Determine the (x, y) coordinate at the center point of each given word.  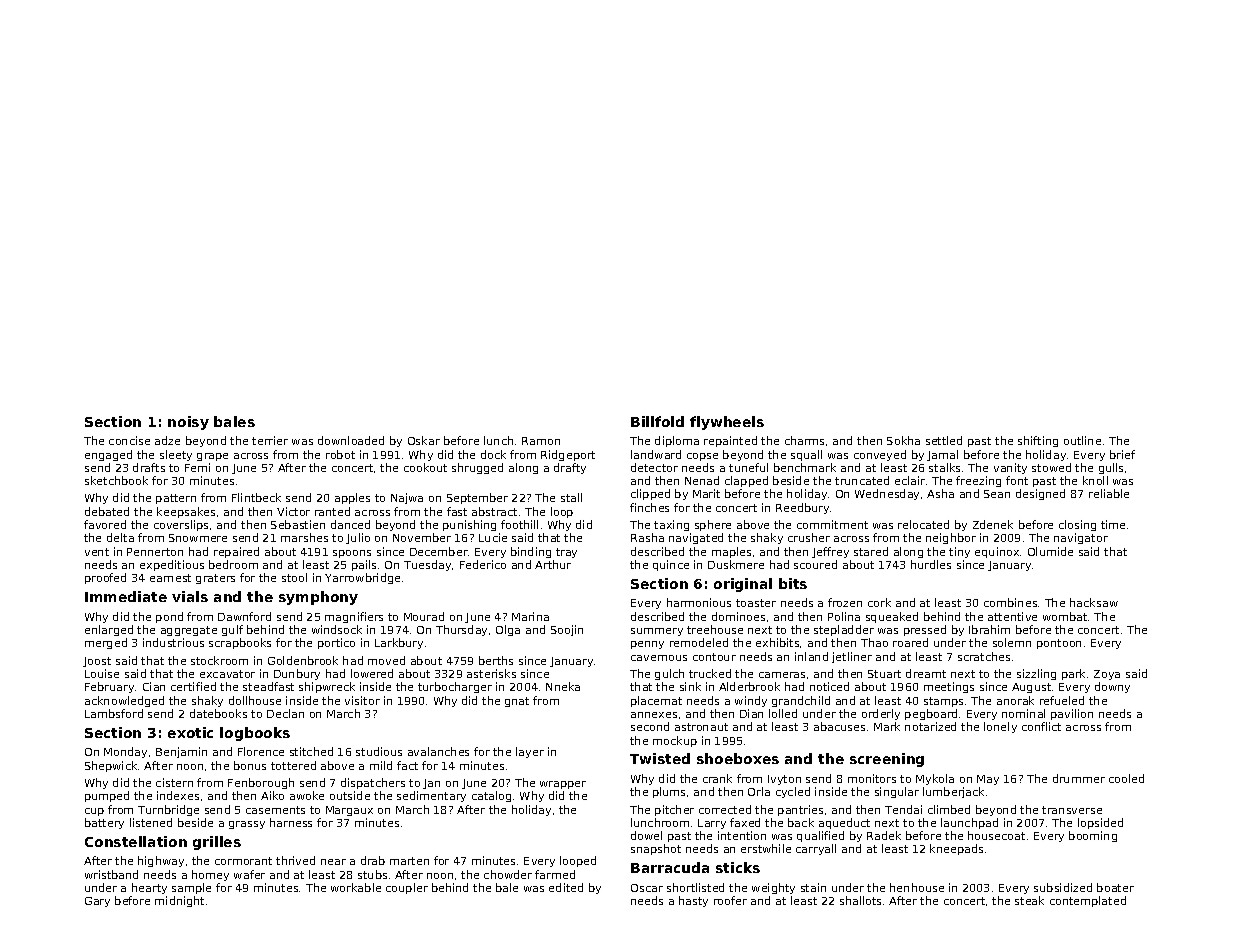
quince (671, 565)
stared (871, 551)
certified (193, 686)
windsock (337, 629)
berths (496, 660)
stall (571, 497)
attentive (1012, 616)
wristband (111, 874)
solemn (1012, 642)
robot (340, 454)
